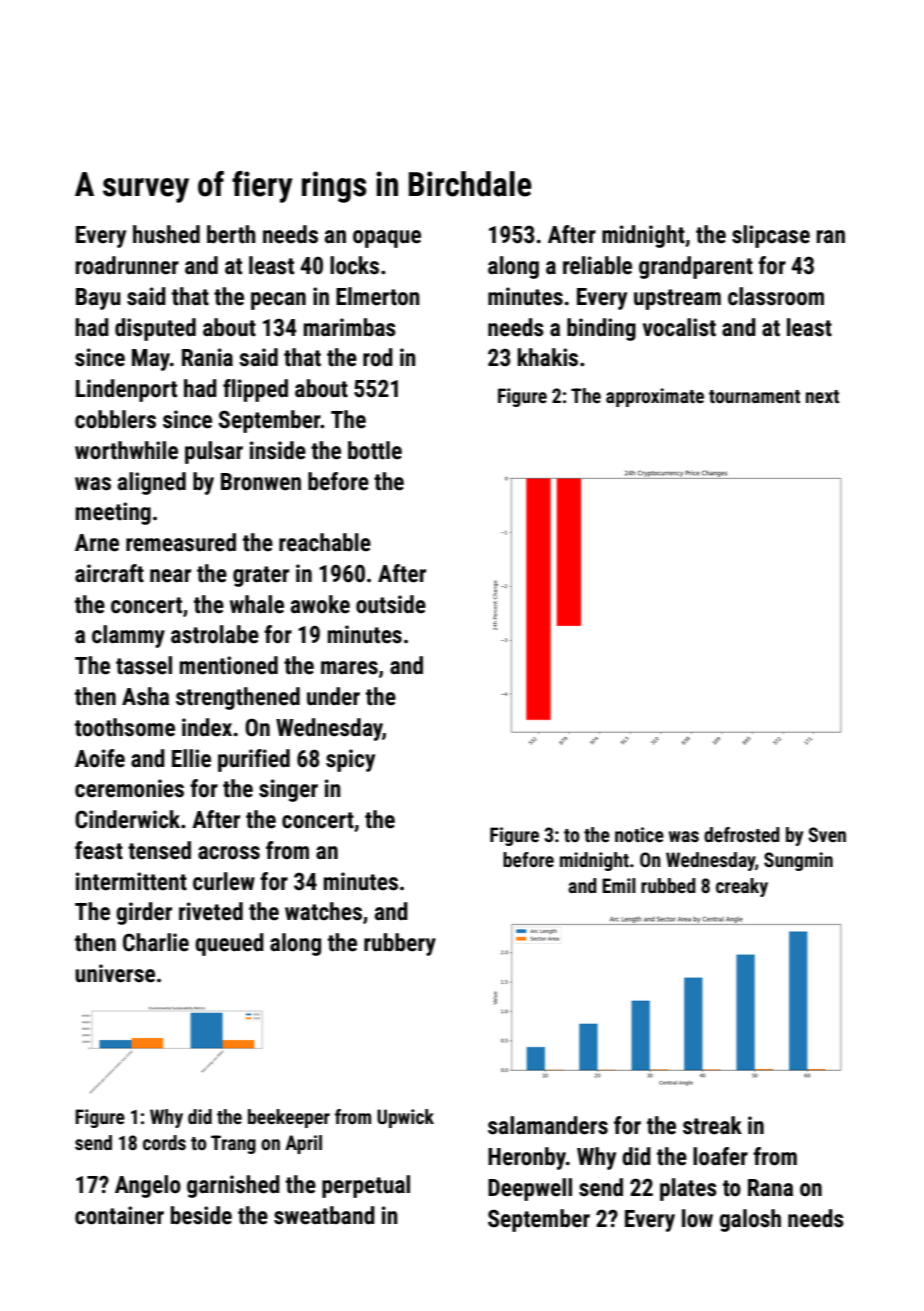 Image resolution: width=924 pixels, height=1311 pixels. What do you see at coordinates (349, 668) in the image?
I see `mares` at bounding box center [349, 668].
